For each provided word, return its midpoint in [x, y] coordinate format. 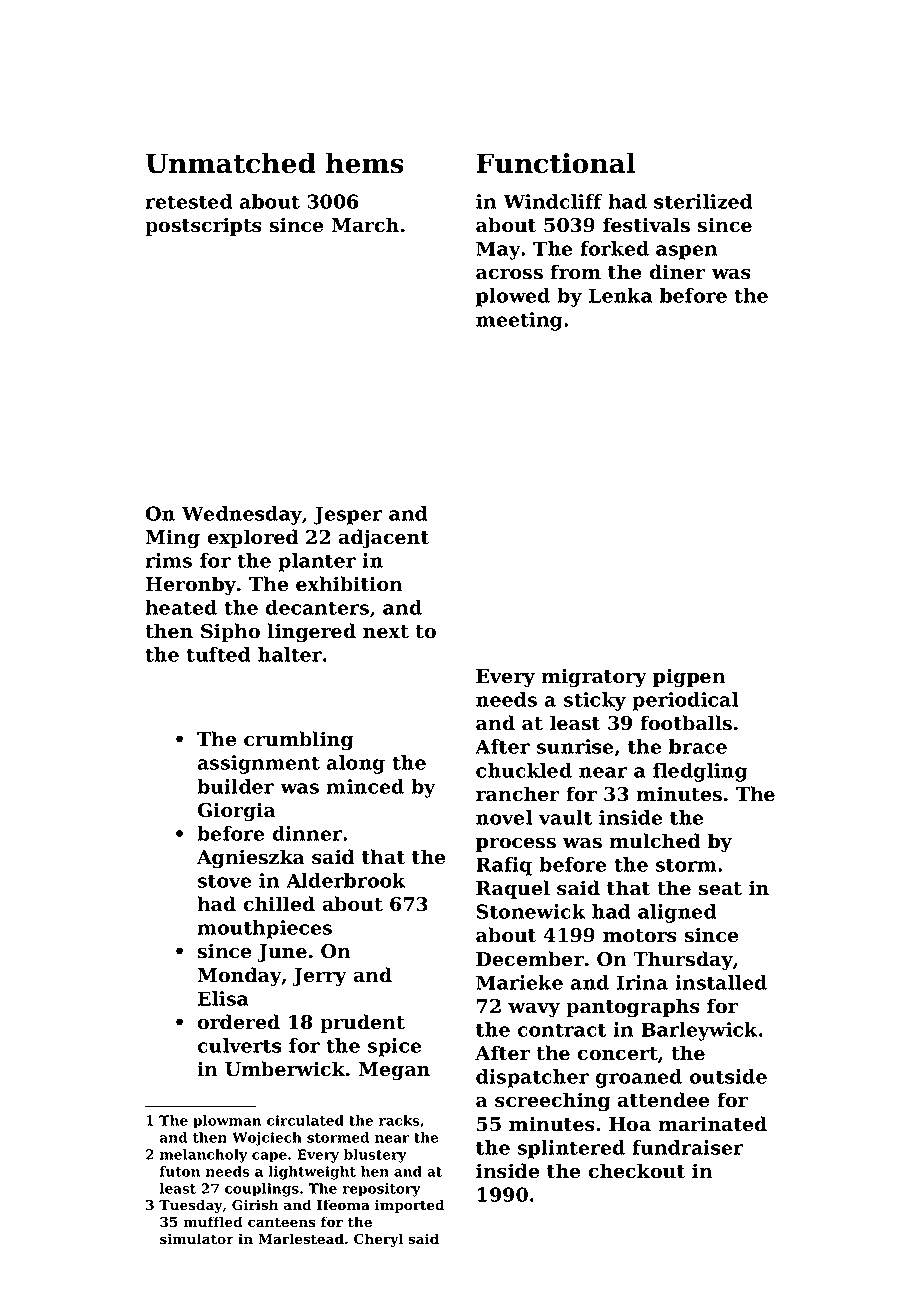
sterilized [703, 201]
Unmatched [231, 163]
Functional [556, 163]
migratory [594, 678]
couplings [262, 1190]
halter [290, 654]
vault [565, 817]
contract [562, 1030]
